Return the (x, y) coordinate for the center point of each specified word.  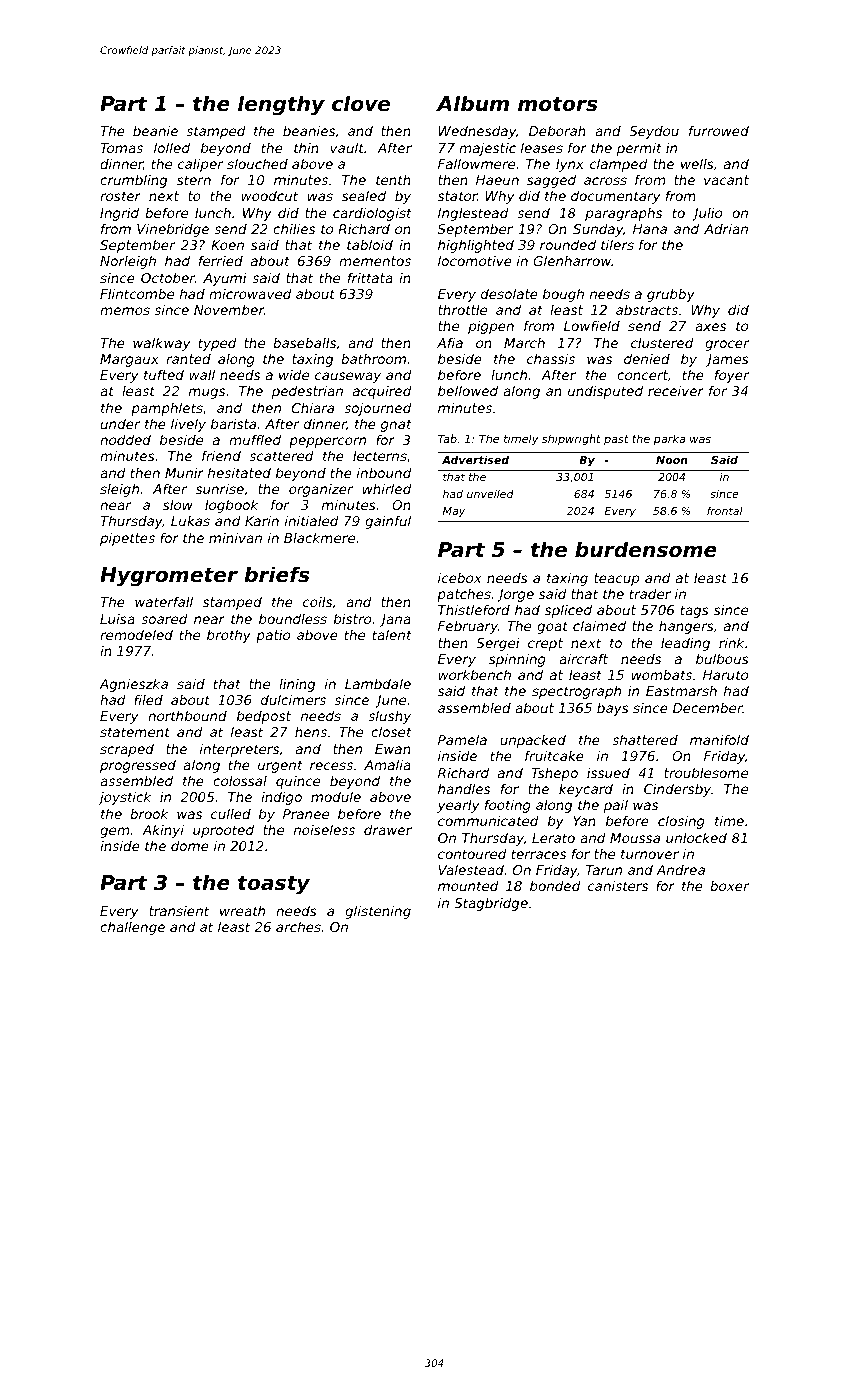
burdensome (646, 549)
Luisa (117, 619)
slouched (257, 163)
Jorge (515, 595)
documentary (615, 197)
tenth (393, 180)
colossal (240, 781)
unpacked (533, 741)
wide (294, 374)
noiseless (324, 829)
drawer (388, 829)
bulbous (722, 658)
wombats (662, 675)
